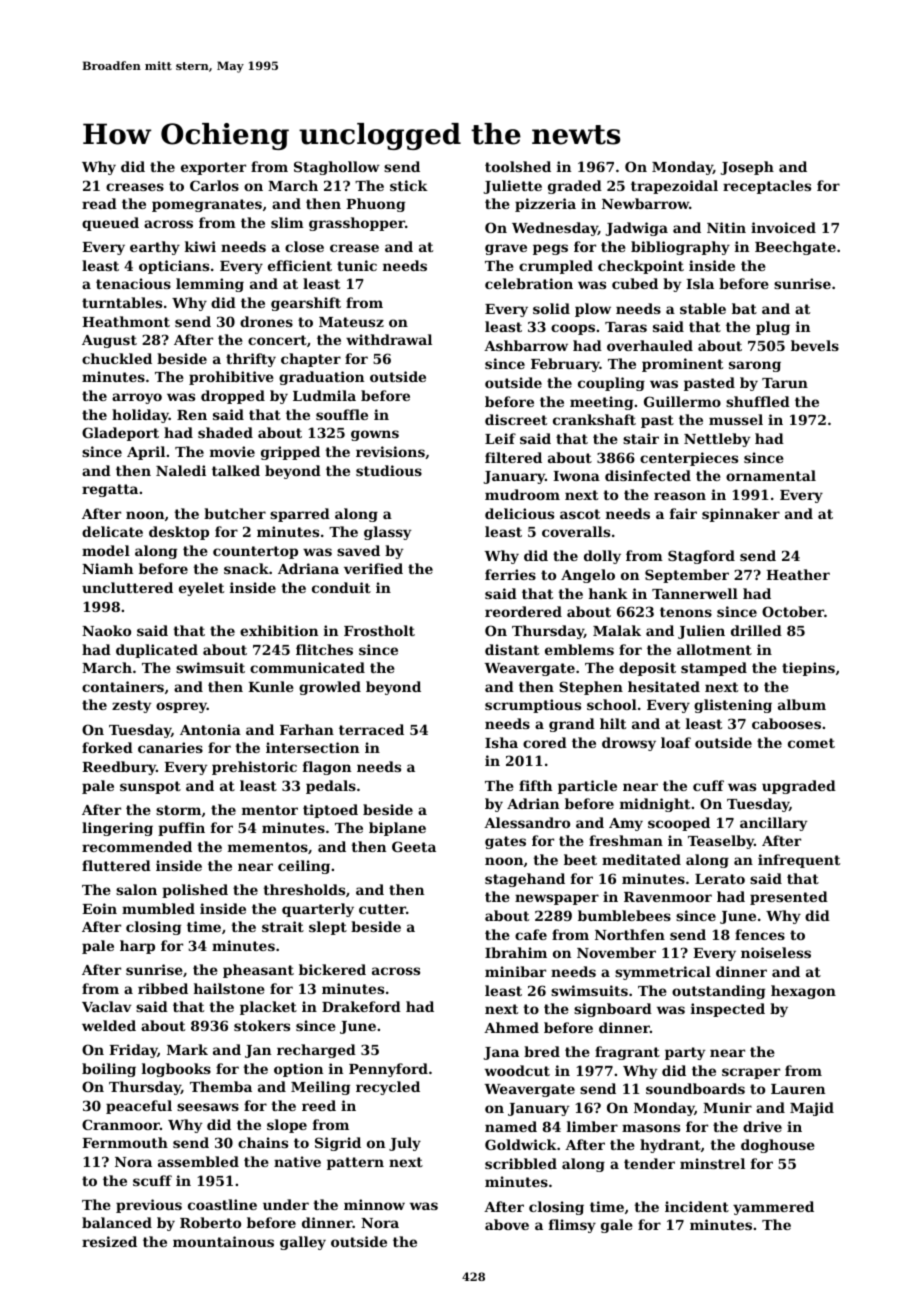 This screenshot has height=1314, width=924. Describe the element at coordinates (533, 706) in the screenshot. I see `scrumptious` at that location.
